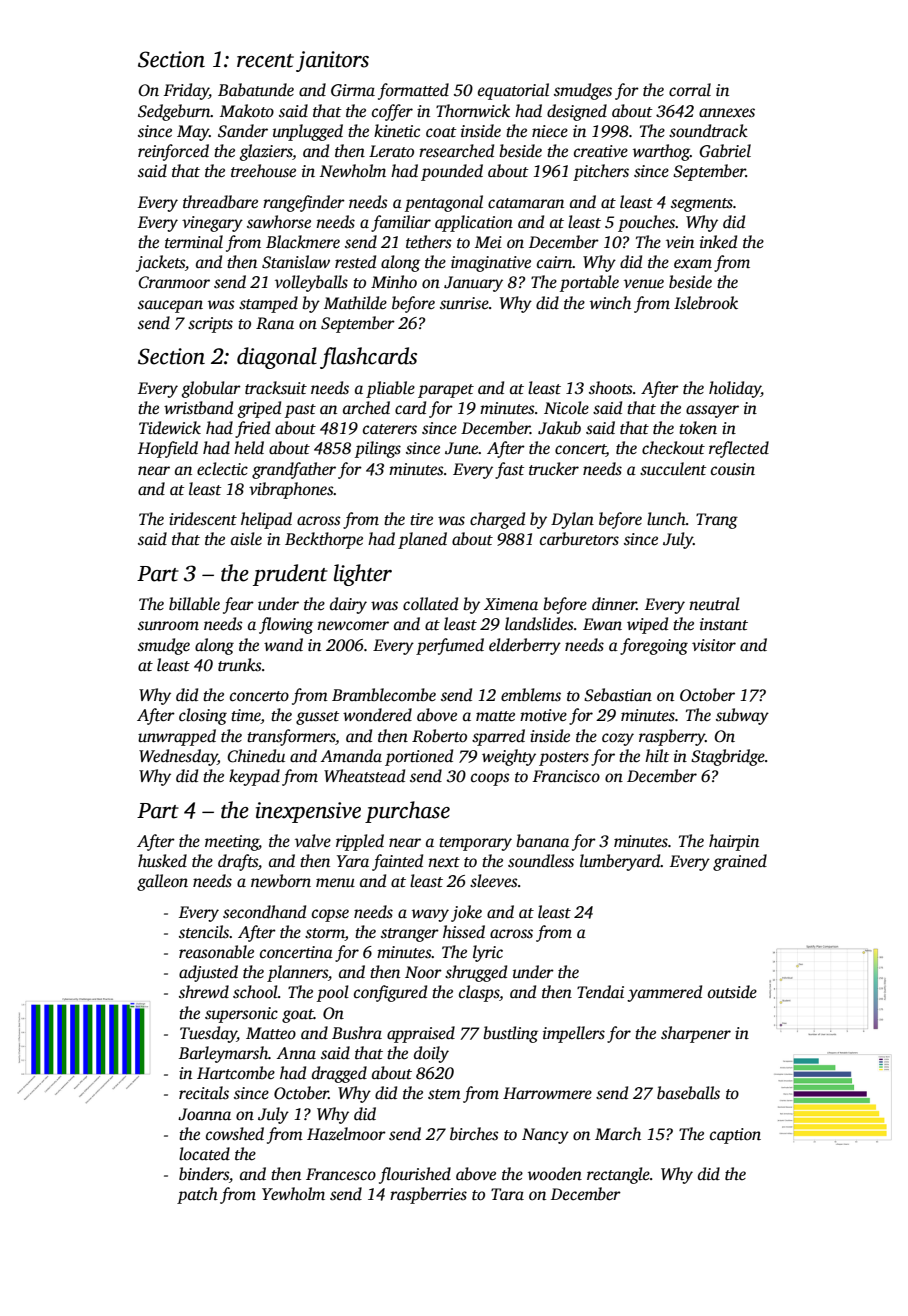 The height and width of the screenshot is (1316, 908). I want to click on patch, so click(197, 1195).
